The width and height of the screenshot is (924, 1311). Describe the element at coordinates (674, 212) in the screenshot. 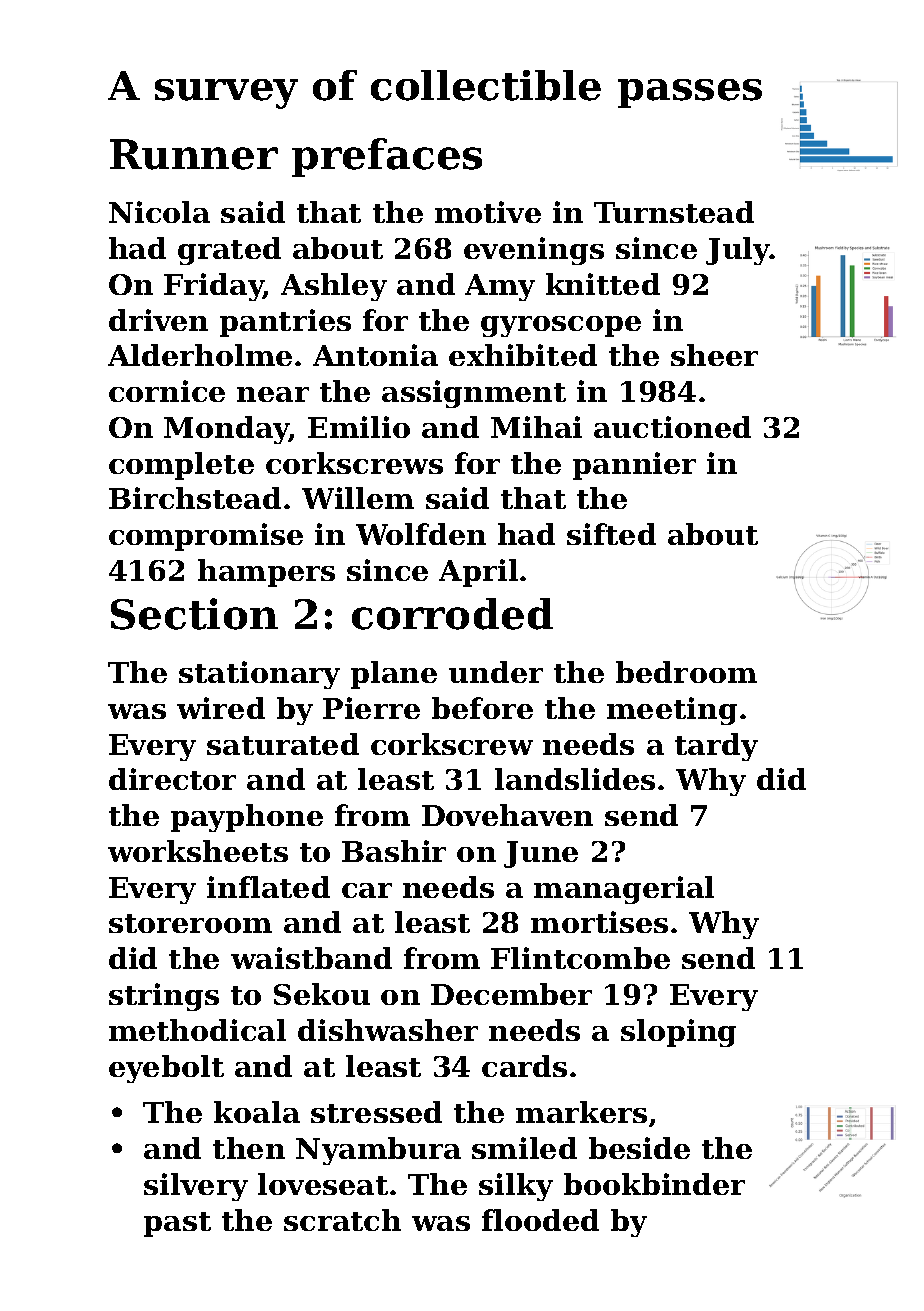

I see `Turnstead` at that location.
